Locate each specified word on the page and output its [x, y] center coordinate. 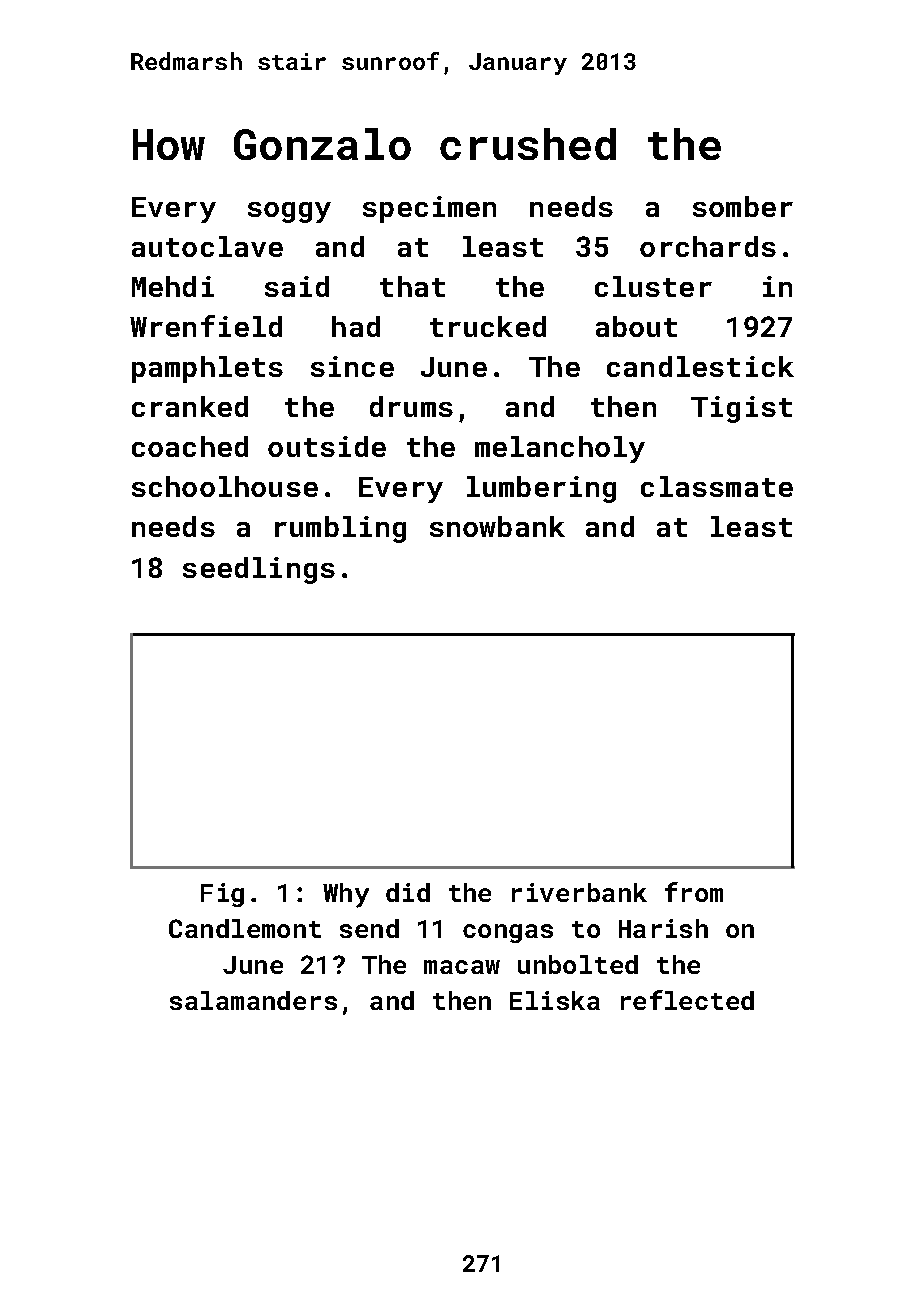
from [694, 892]
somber [743, 206]
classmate [717, 486]
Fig [222, 895]
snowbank [497, 526]
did [408, 892]
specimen [429, 209]
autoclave [207, 246]
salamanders [253, 1000]
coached [190, 446]
